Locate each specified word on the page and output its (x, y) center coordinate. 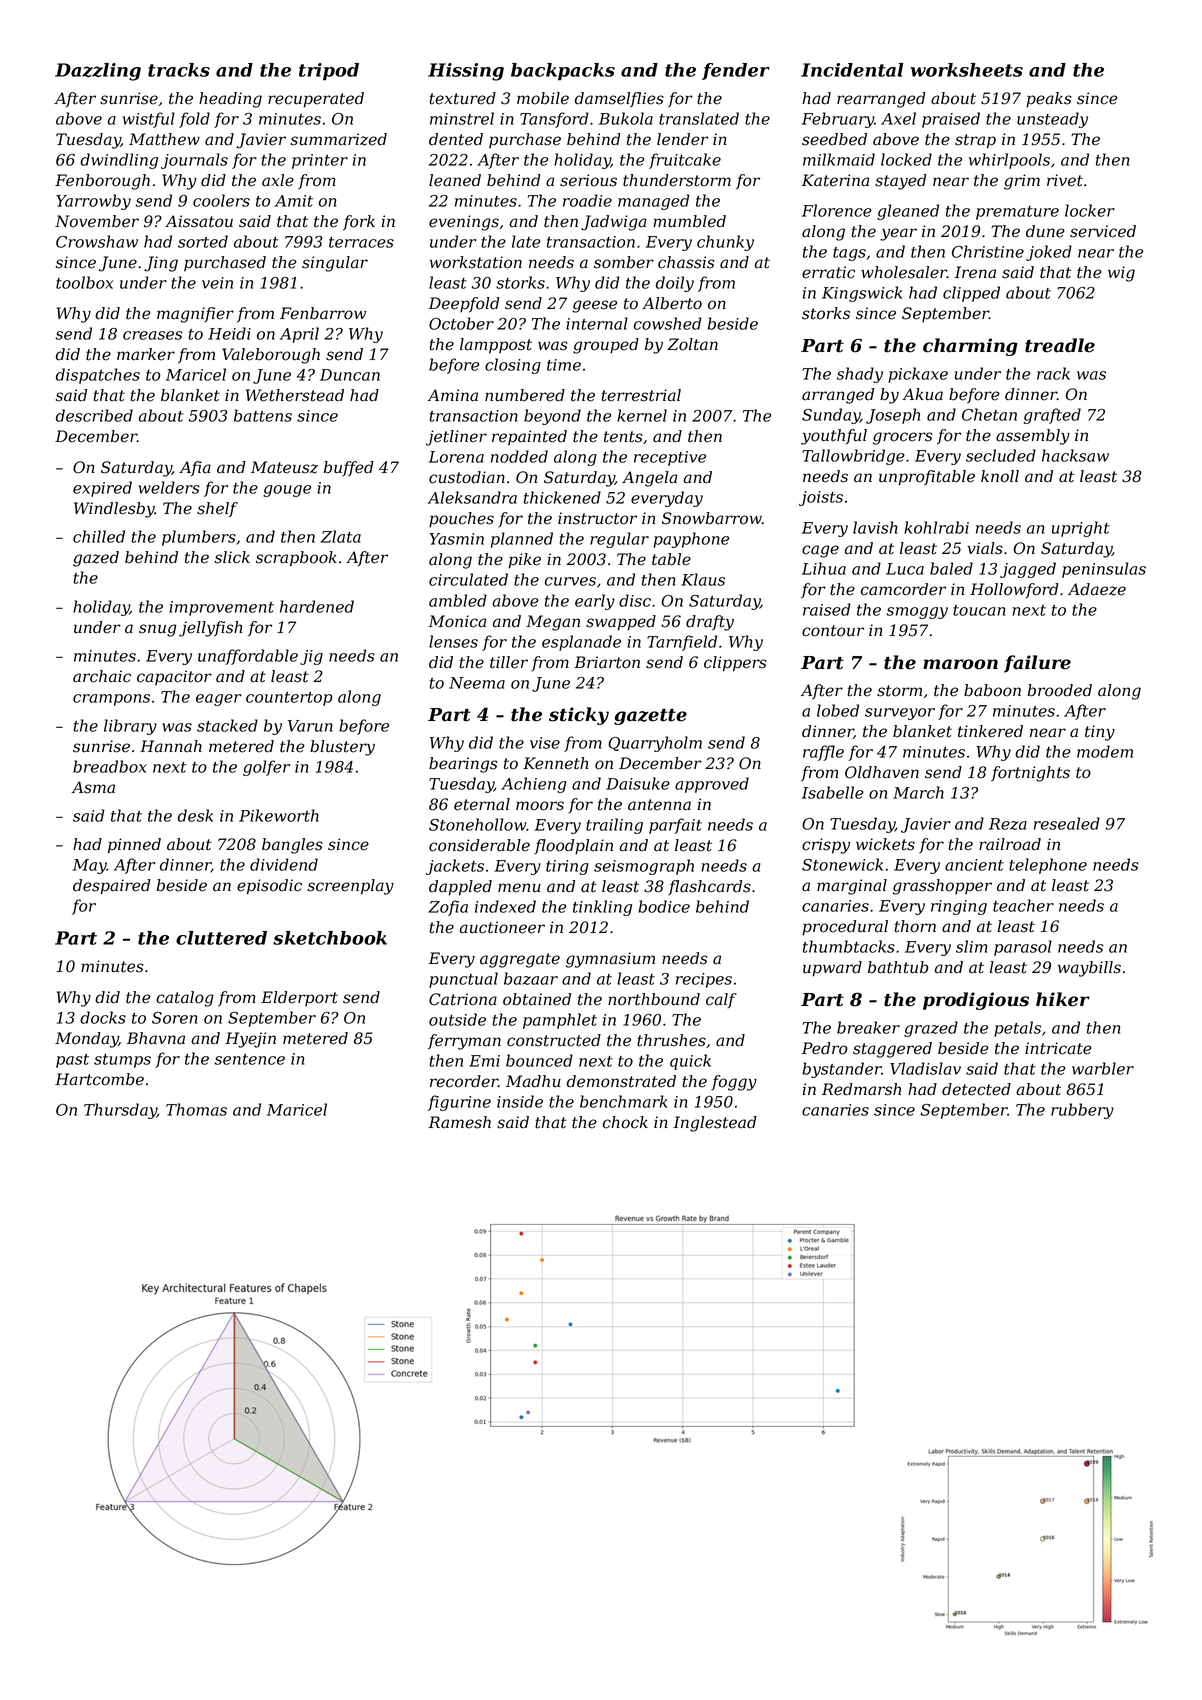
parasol (1023, 948)
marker (146, 354)
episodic (269, 887)
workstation (476, 262)
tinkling (602, 908)
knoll (1000, 476)
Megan (553, 623)
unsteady (1052, 120)
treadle (1060, 345)
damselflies (619, 100)
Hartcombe (99, 1079)
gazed (96, 559)
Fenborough (102, 182)
